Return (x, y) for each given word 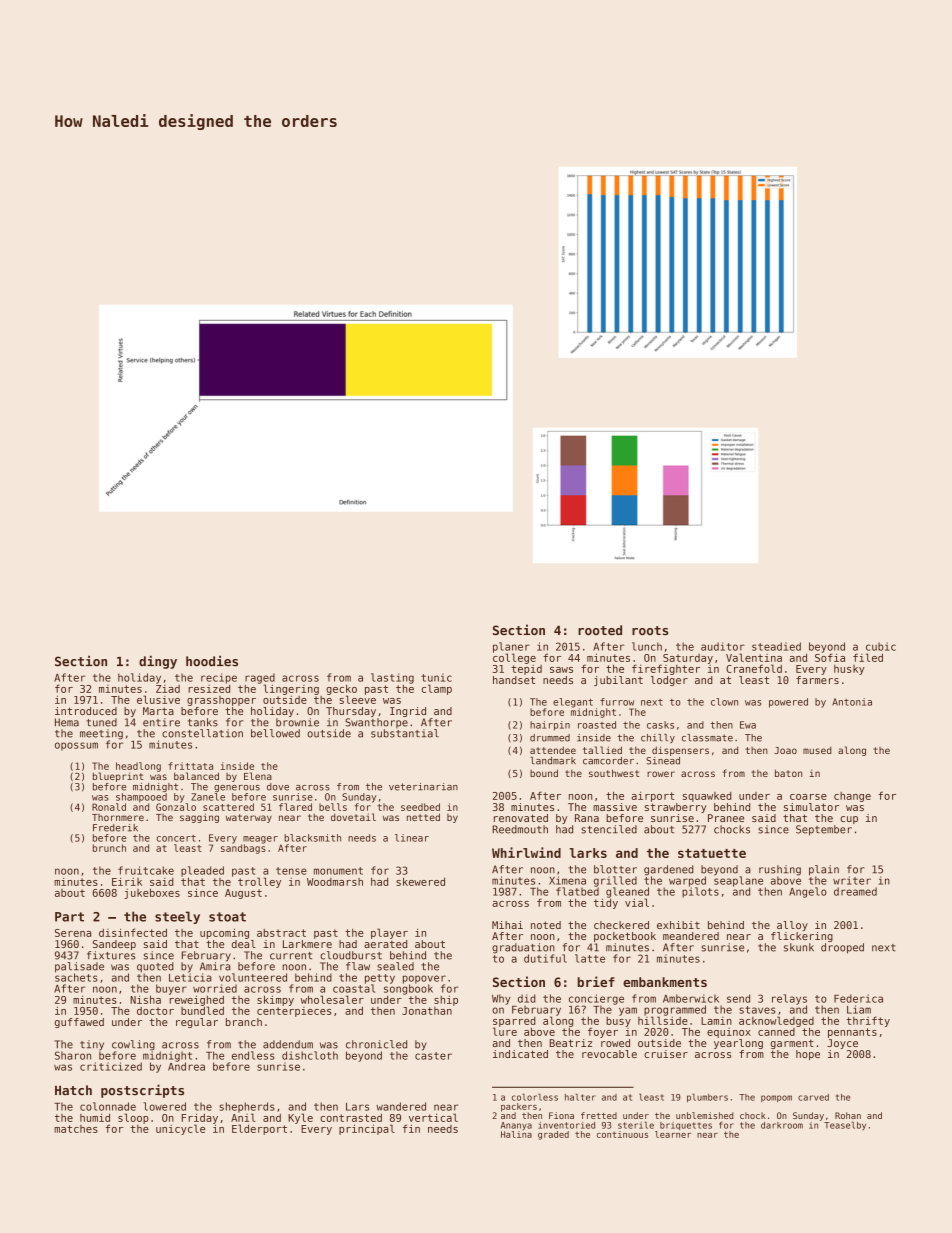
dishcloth (310, 1055)
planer (511, 647)
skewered (420, 881)
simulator (811, 807)
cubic (881, 646)
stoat (227, 917)
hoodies (212, 661)
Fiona (561, 1115)
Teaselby (845, 1125)
